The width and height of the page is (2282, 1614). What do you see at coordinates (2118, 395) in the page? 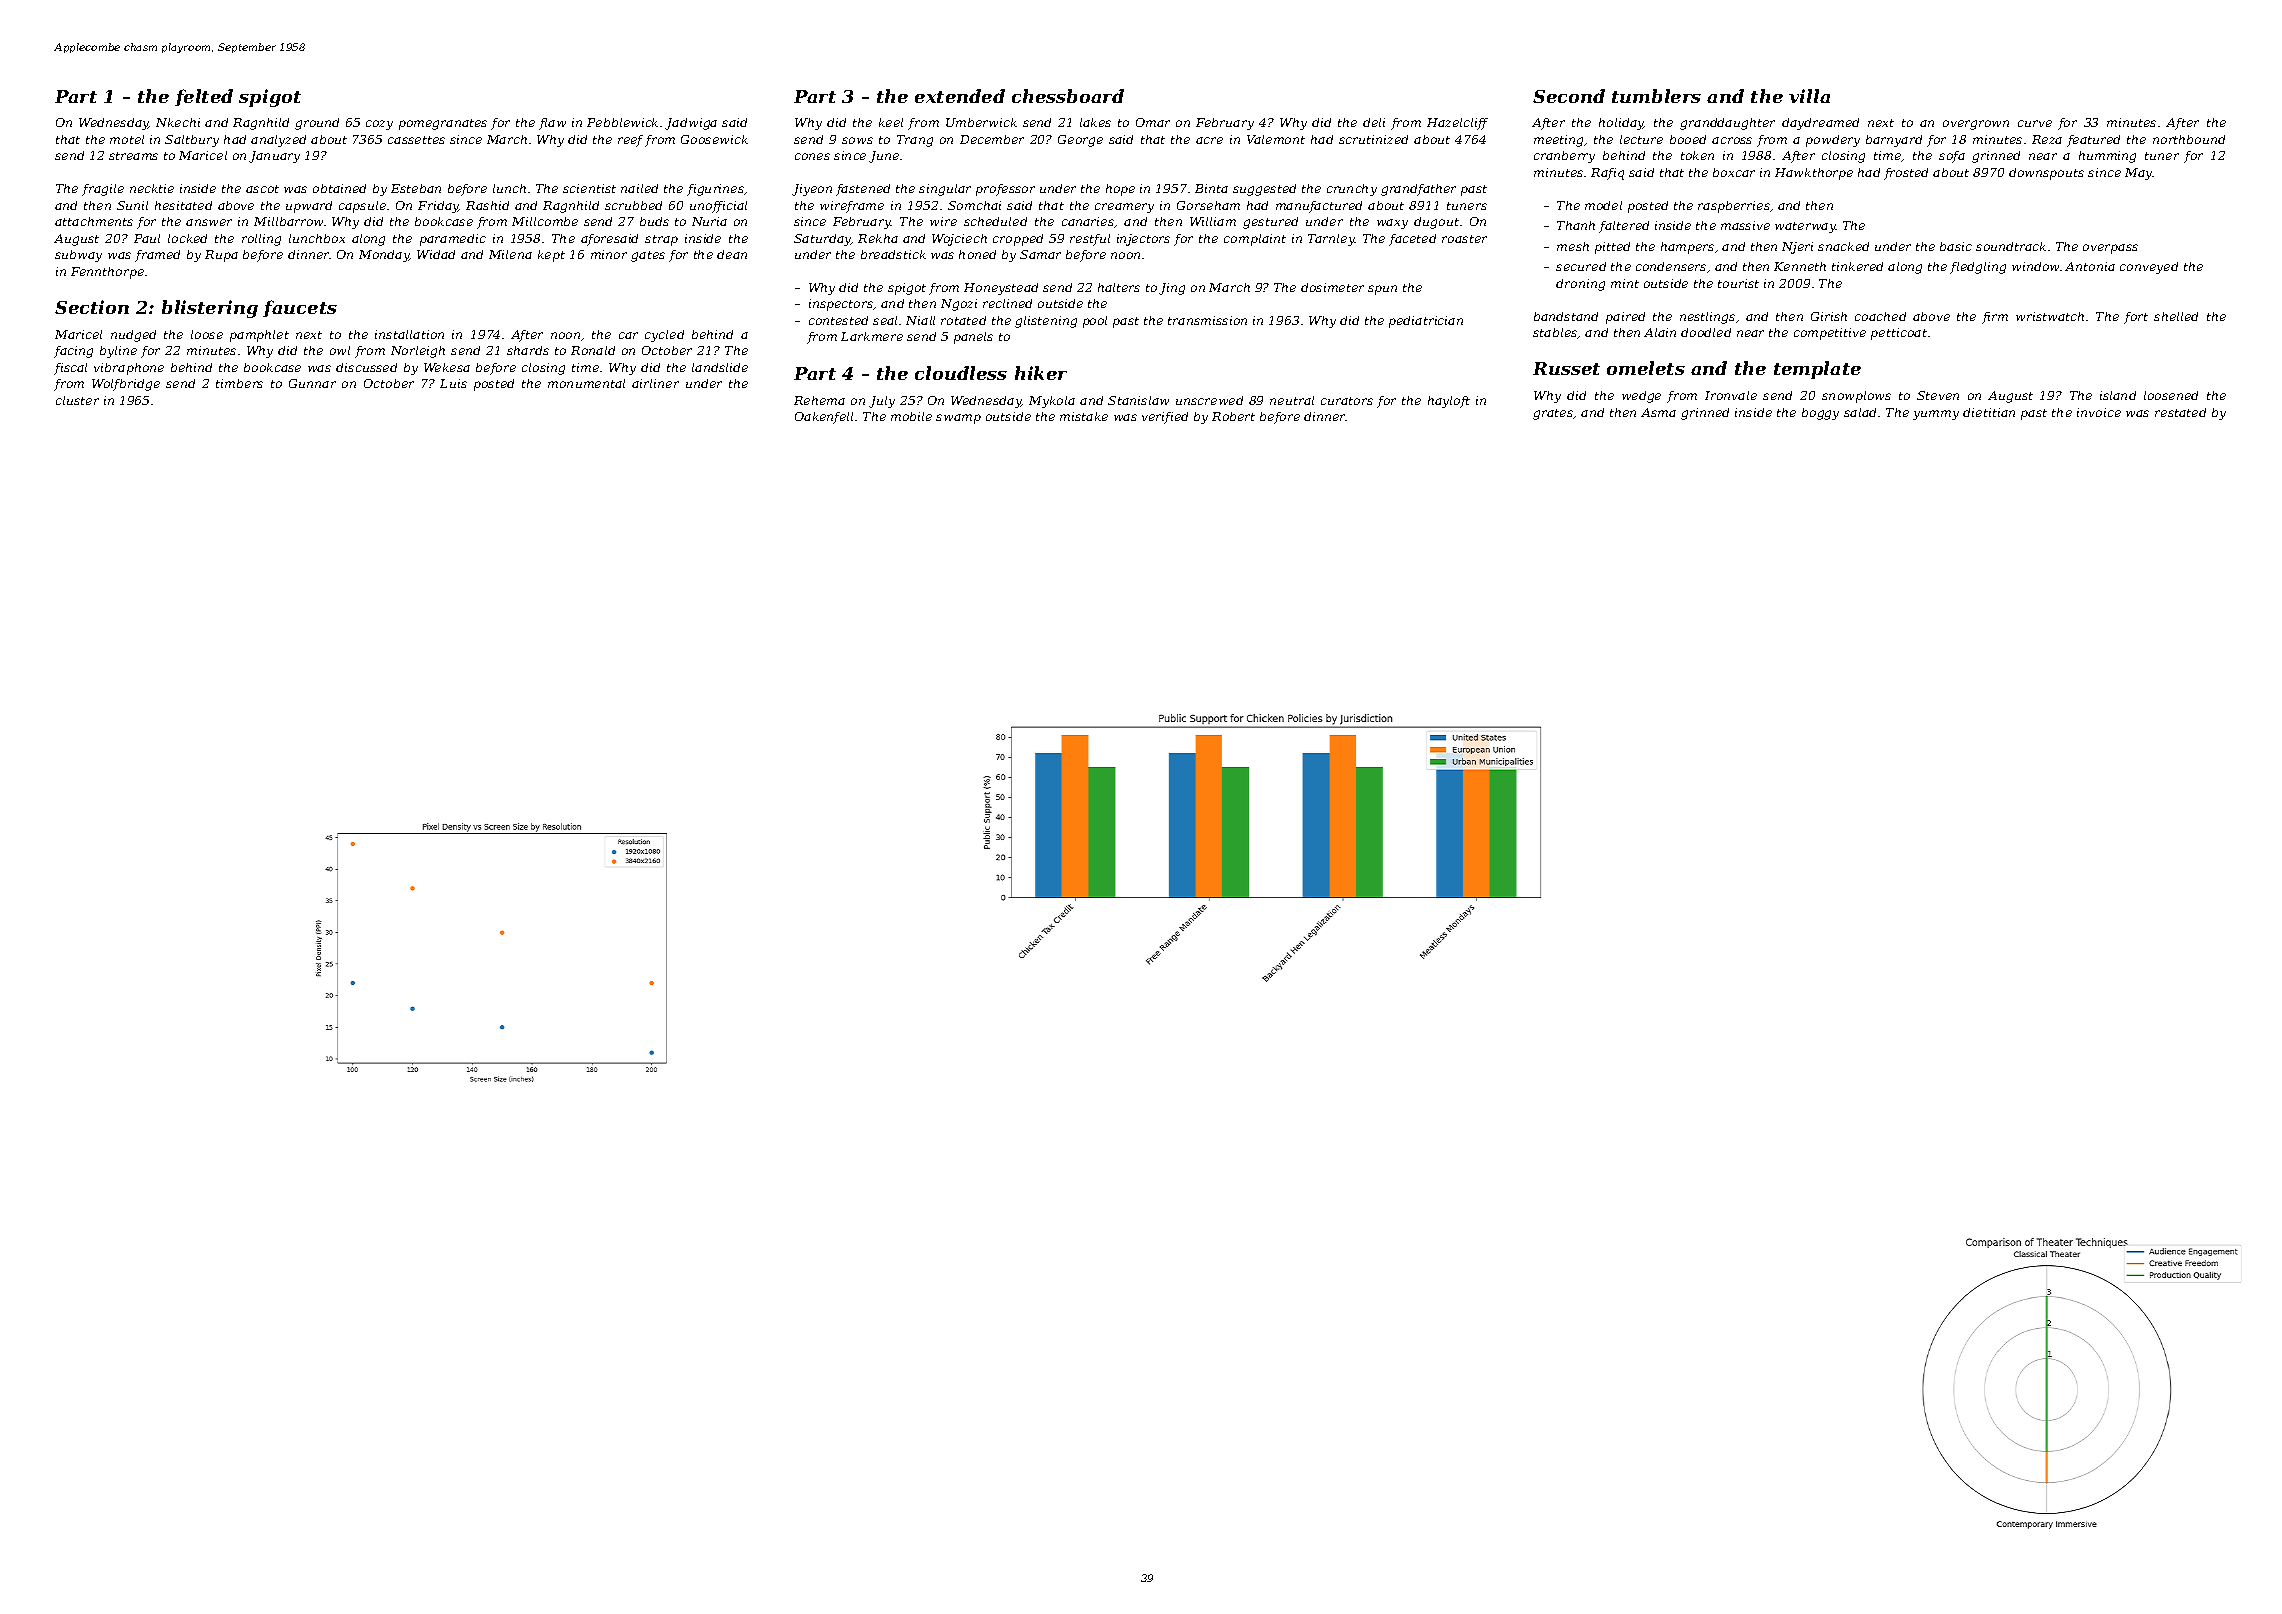
I see `island` at bounding box center [2118, 395].
